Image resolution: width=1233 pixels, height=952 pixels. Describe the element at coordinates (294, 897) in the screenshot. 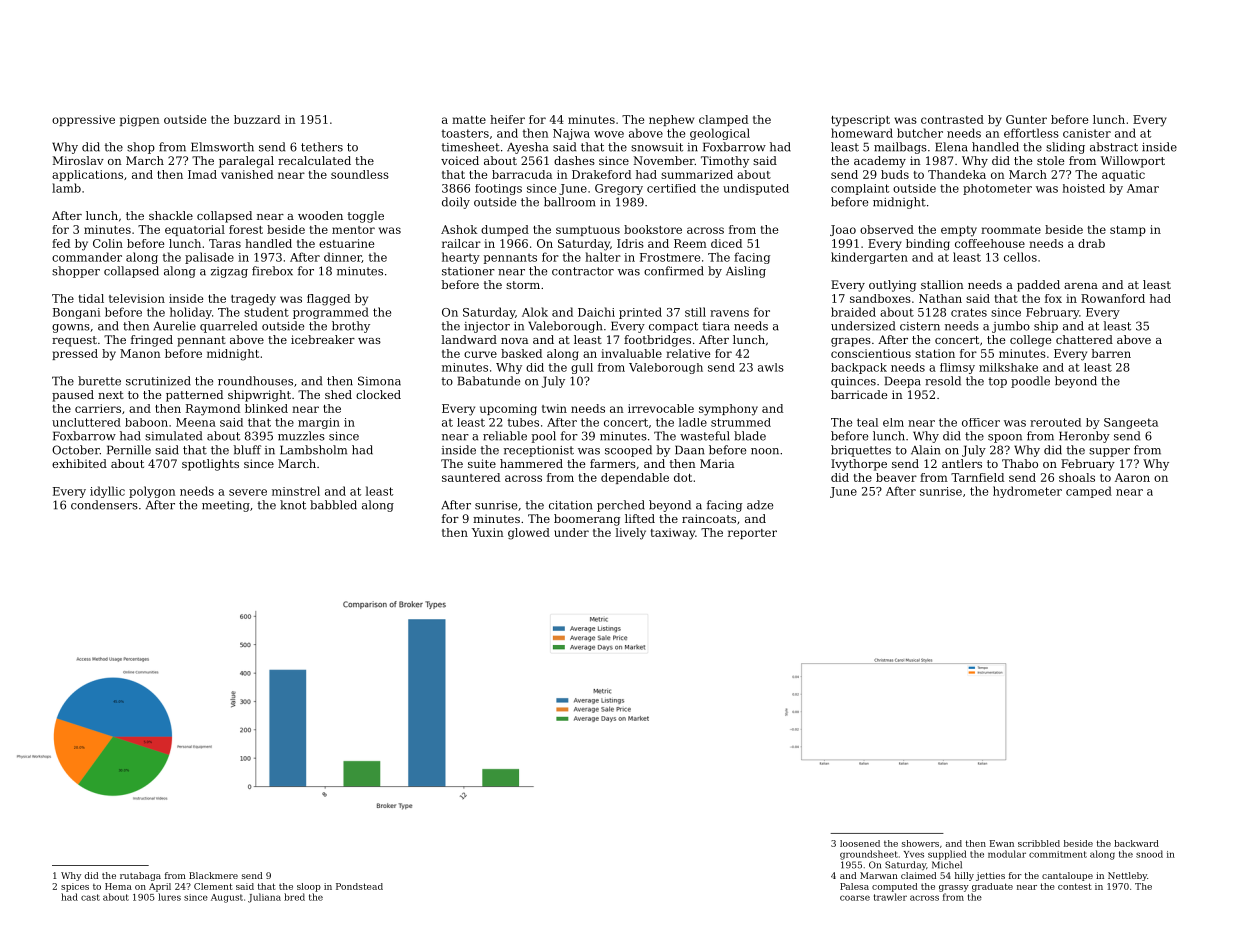

I see `bred` at that location.
